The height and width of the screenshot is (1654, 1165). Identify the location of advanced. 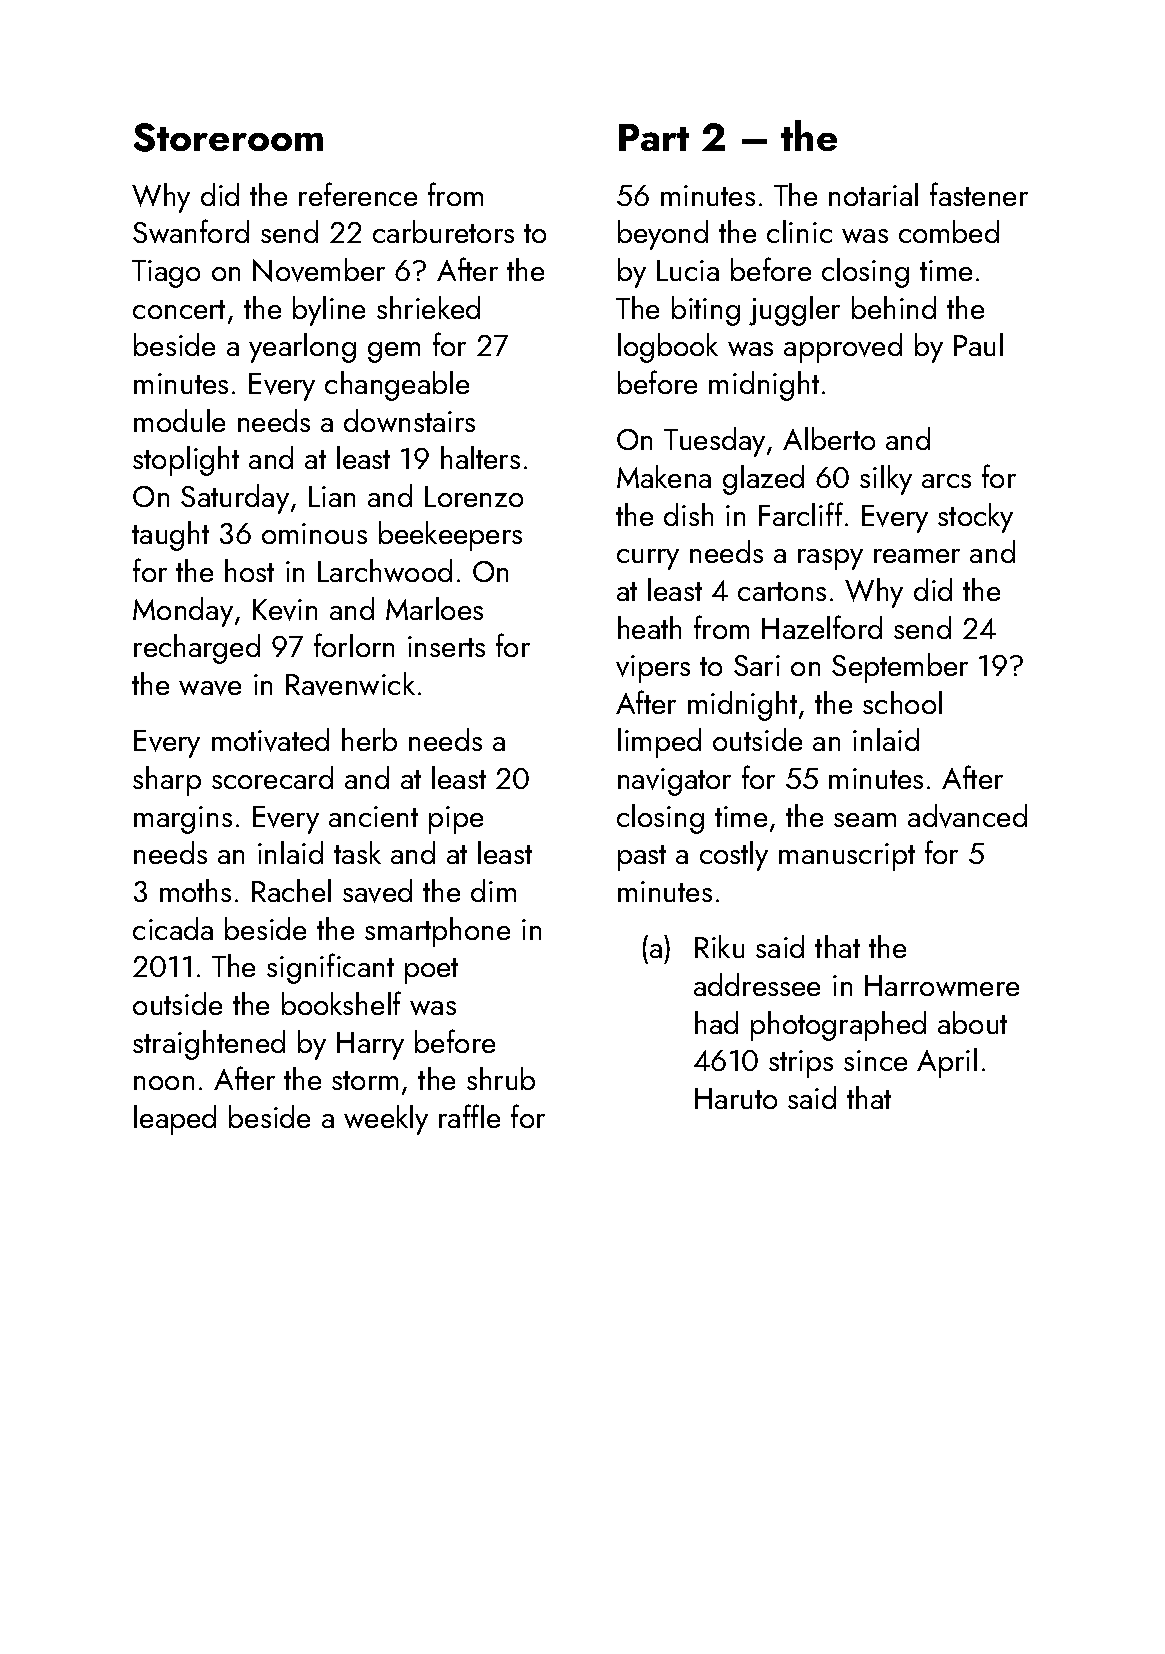
(967, 816).
